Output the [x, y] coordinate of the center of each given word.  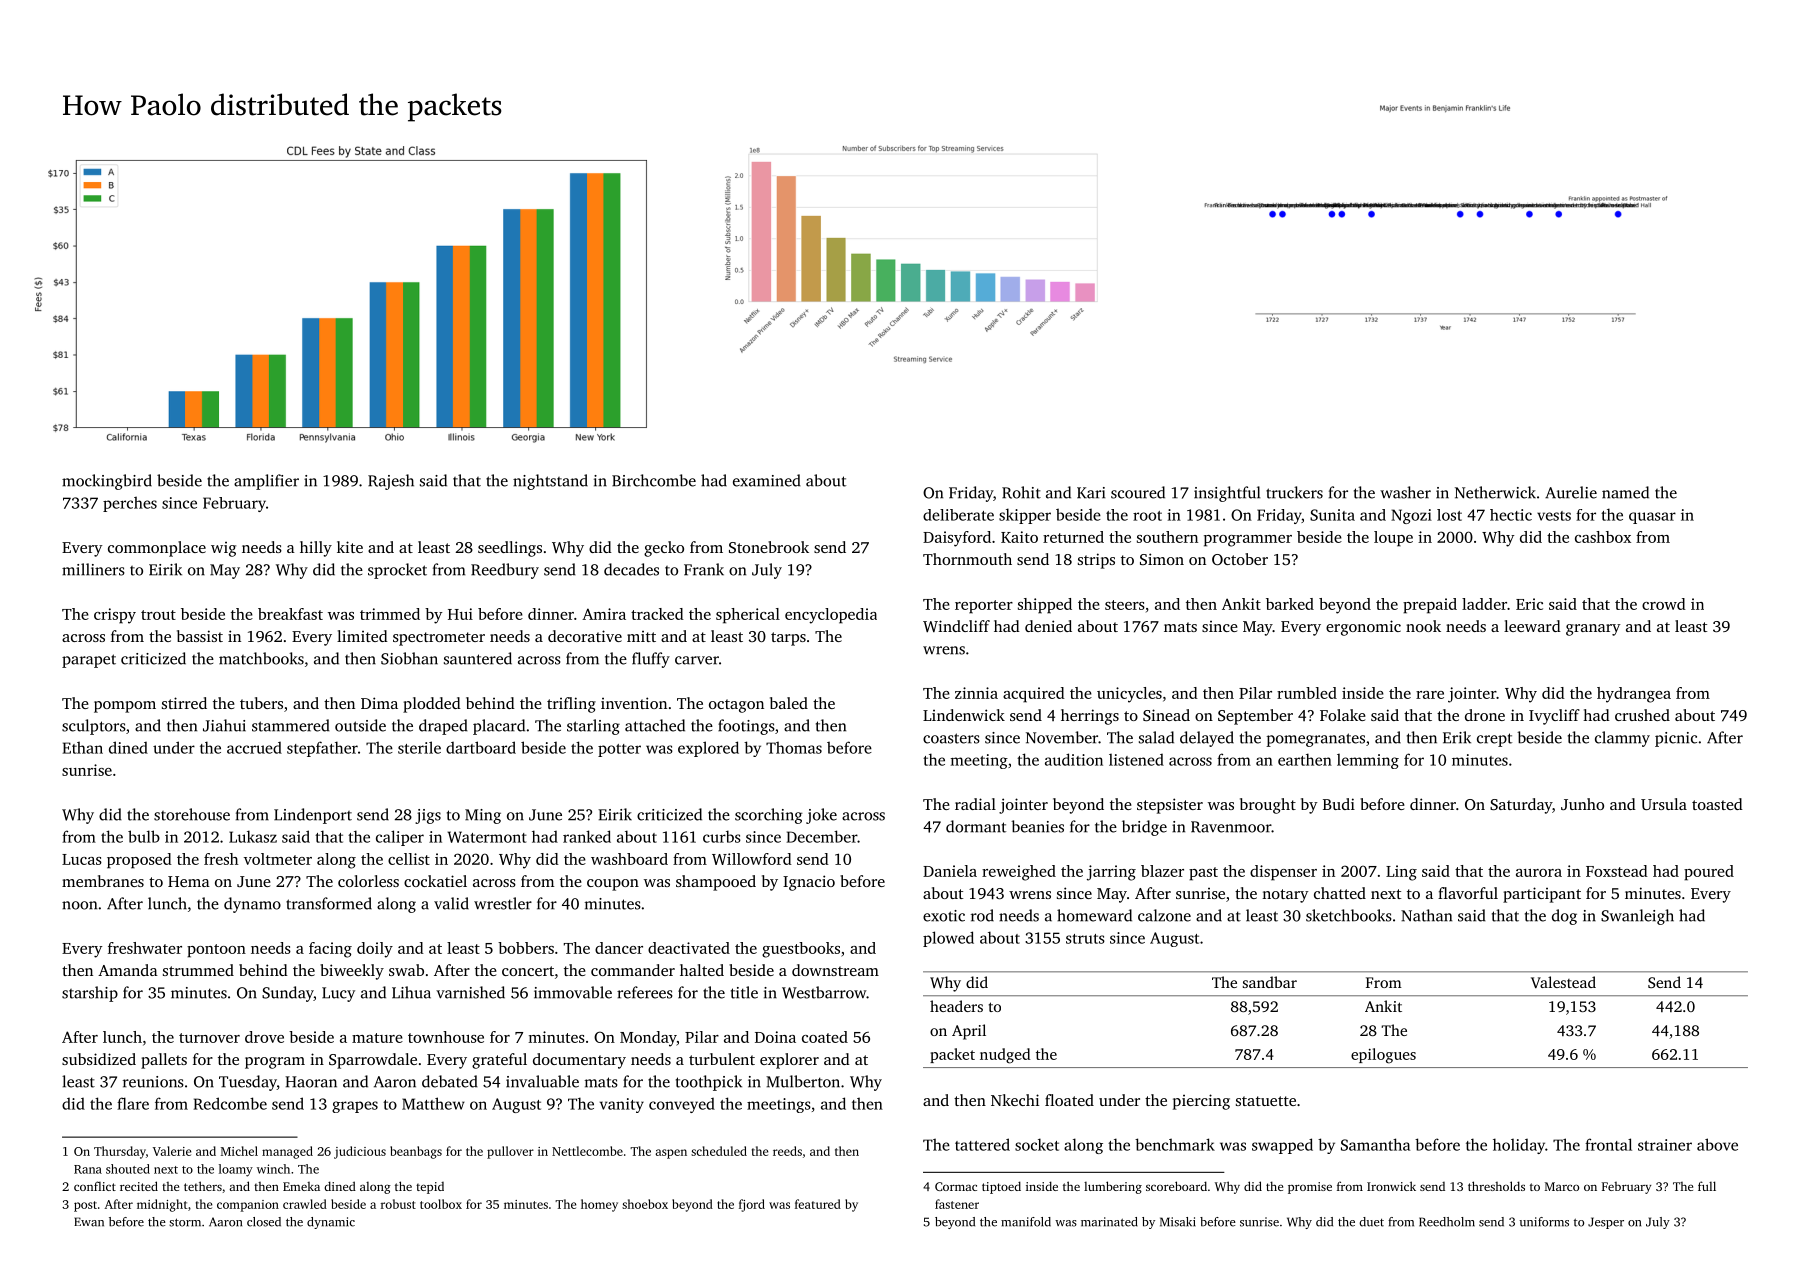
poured [1709, 873]
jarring [1111, 873]
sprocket [397, 571]
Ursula [1664, 804]
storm [185, 1222]
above [1717, 1144]
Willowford [752, 859]
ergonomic [1363, 628]
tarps [788, 639]
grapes [355, 1107]
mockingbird [107, 482]
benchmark [1175, 1144]
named [1625, 492]
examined [767, 480]
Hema [189, 881]
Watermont [487, 837]
